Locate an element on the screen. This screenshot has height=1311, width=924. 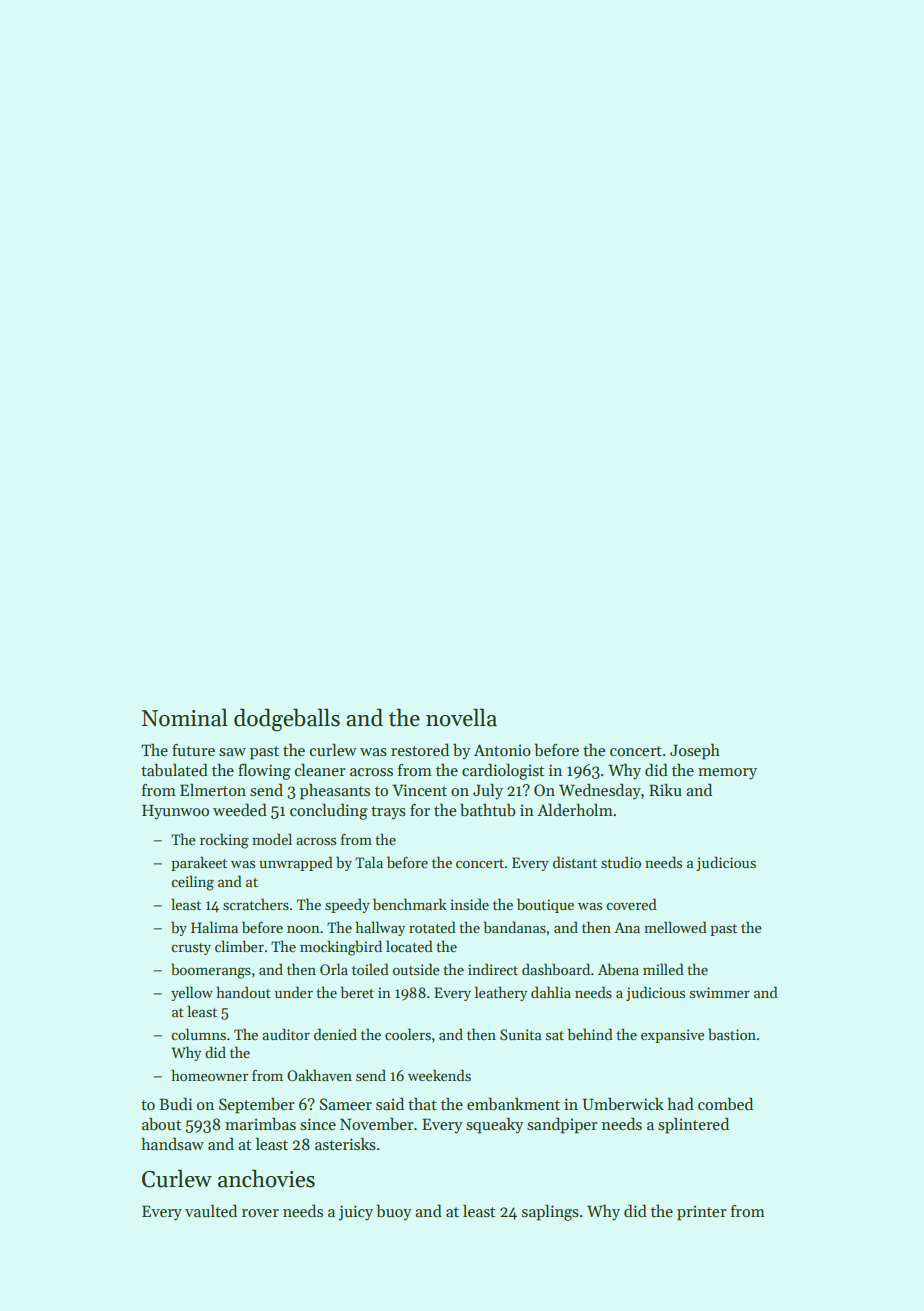
Riku is located at coordinates (665, 789).
